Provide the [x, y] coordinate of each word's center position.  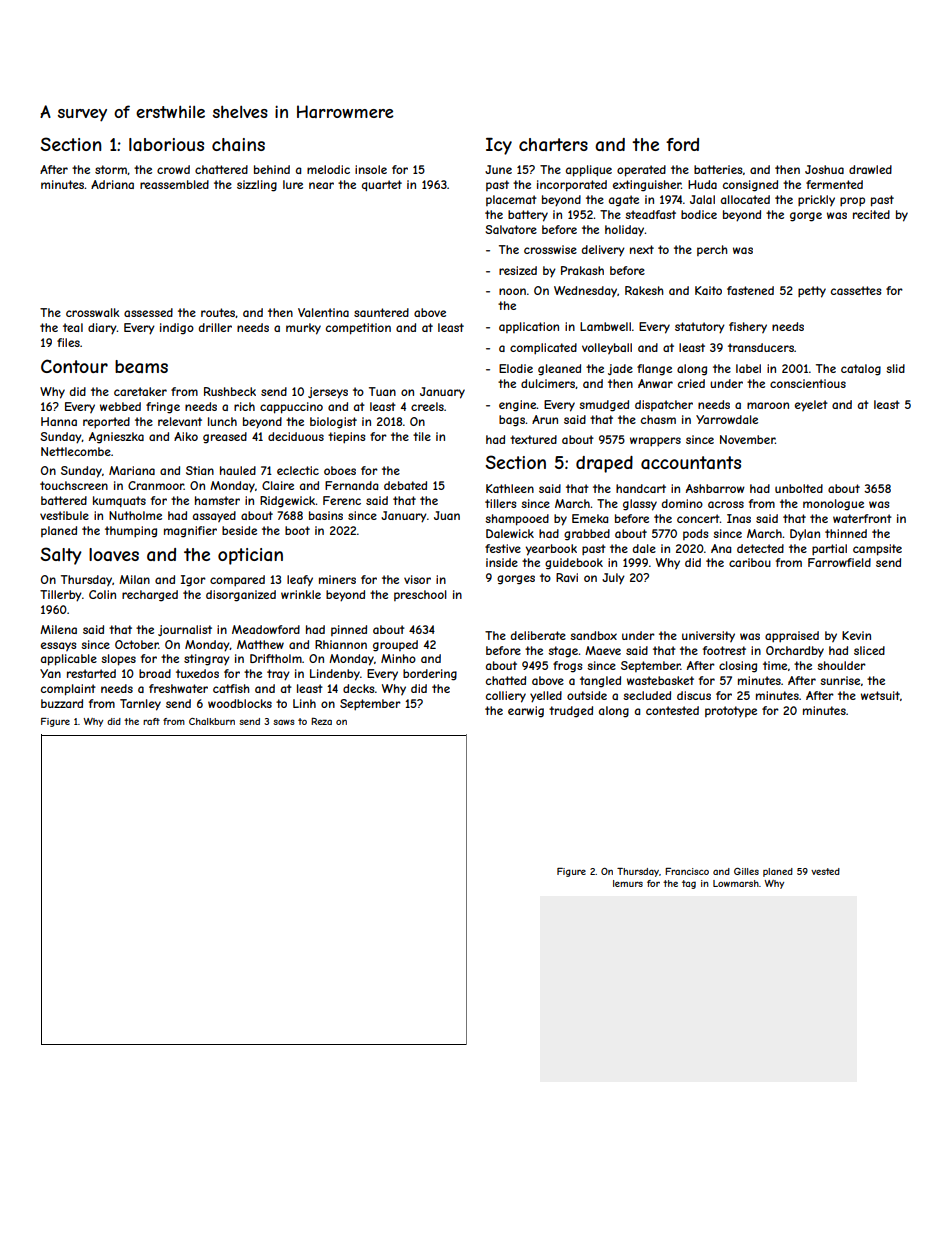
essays [58, 646]
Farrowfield [839, 562]
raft [151, 721]
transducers [761, 347]
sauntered [381, 312]
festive [503, 548]
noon [512, 291]
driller [215, 327]
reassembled [174, 184]
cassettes [856, 290]
